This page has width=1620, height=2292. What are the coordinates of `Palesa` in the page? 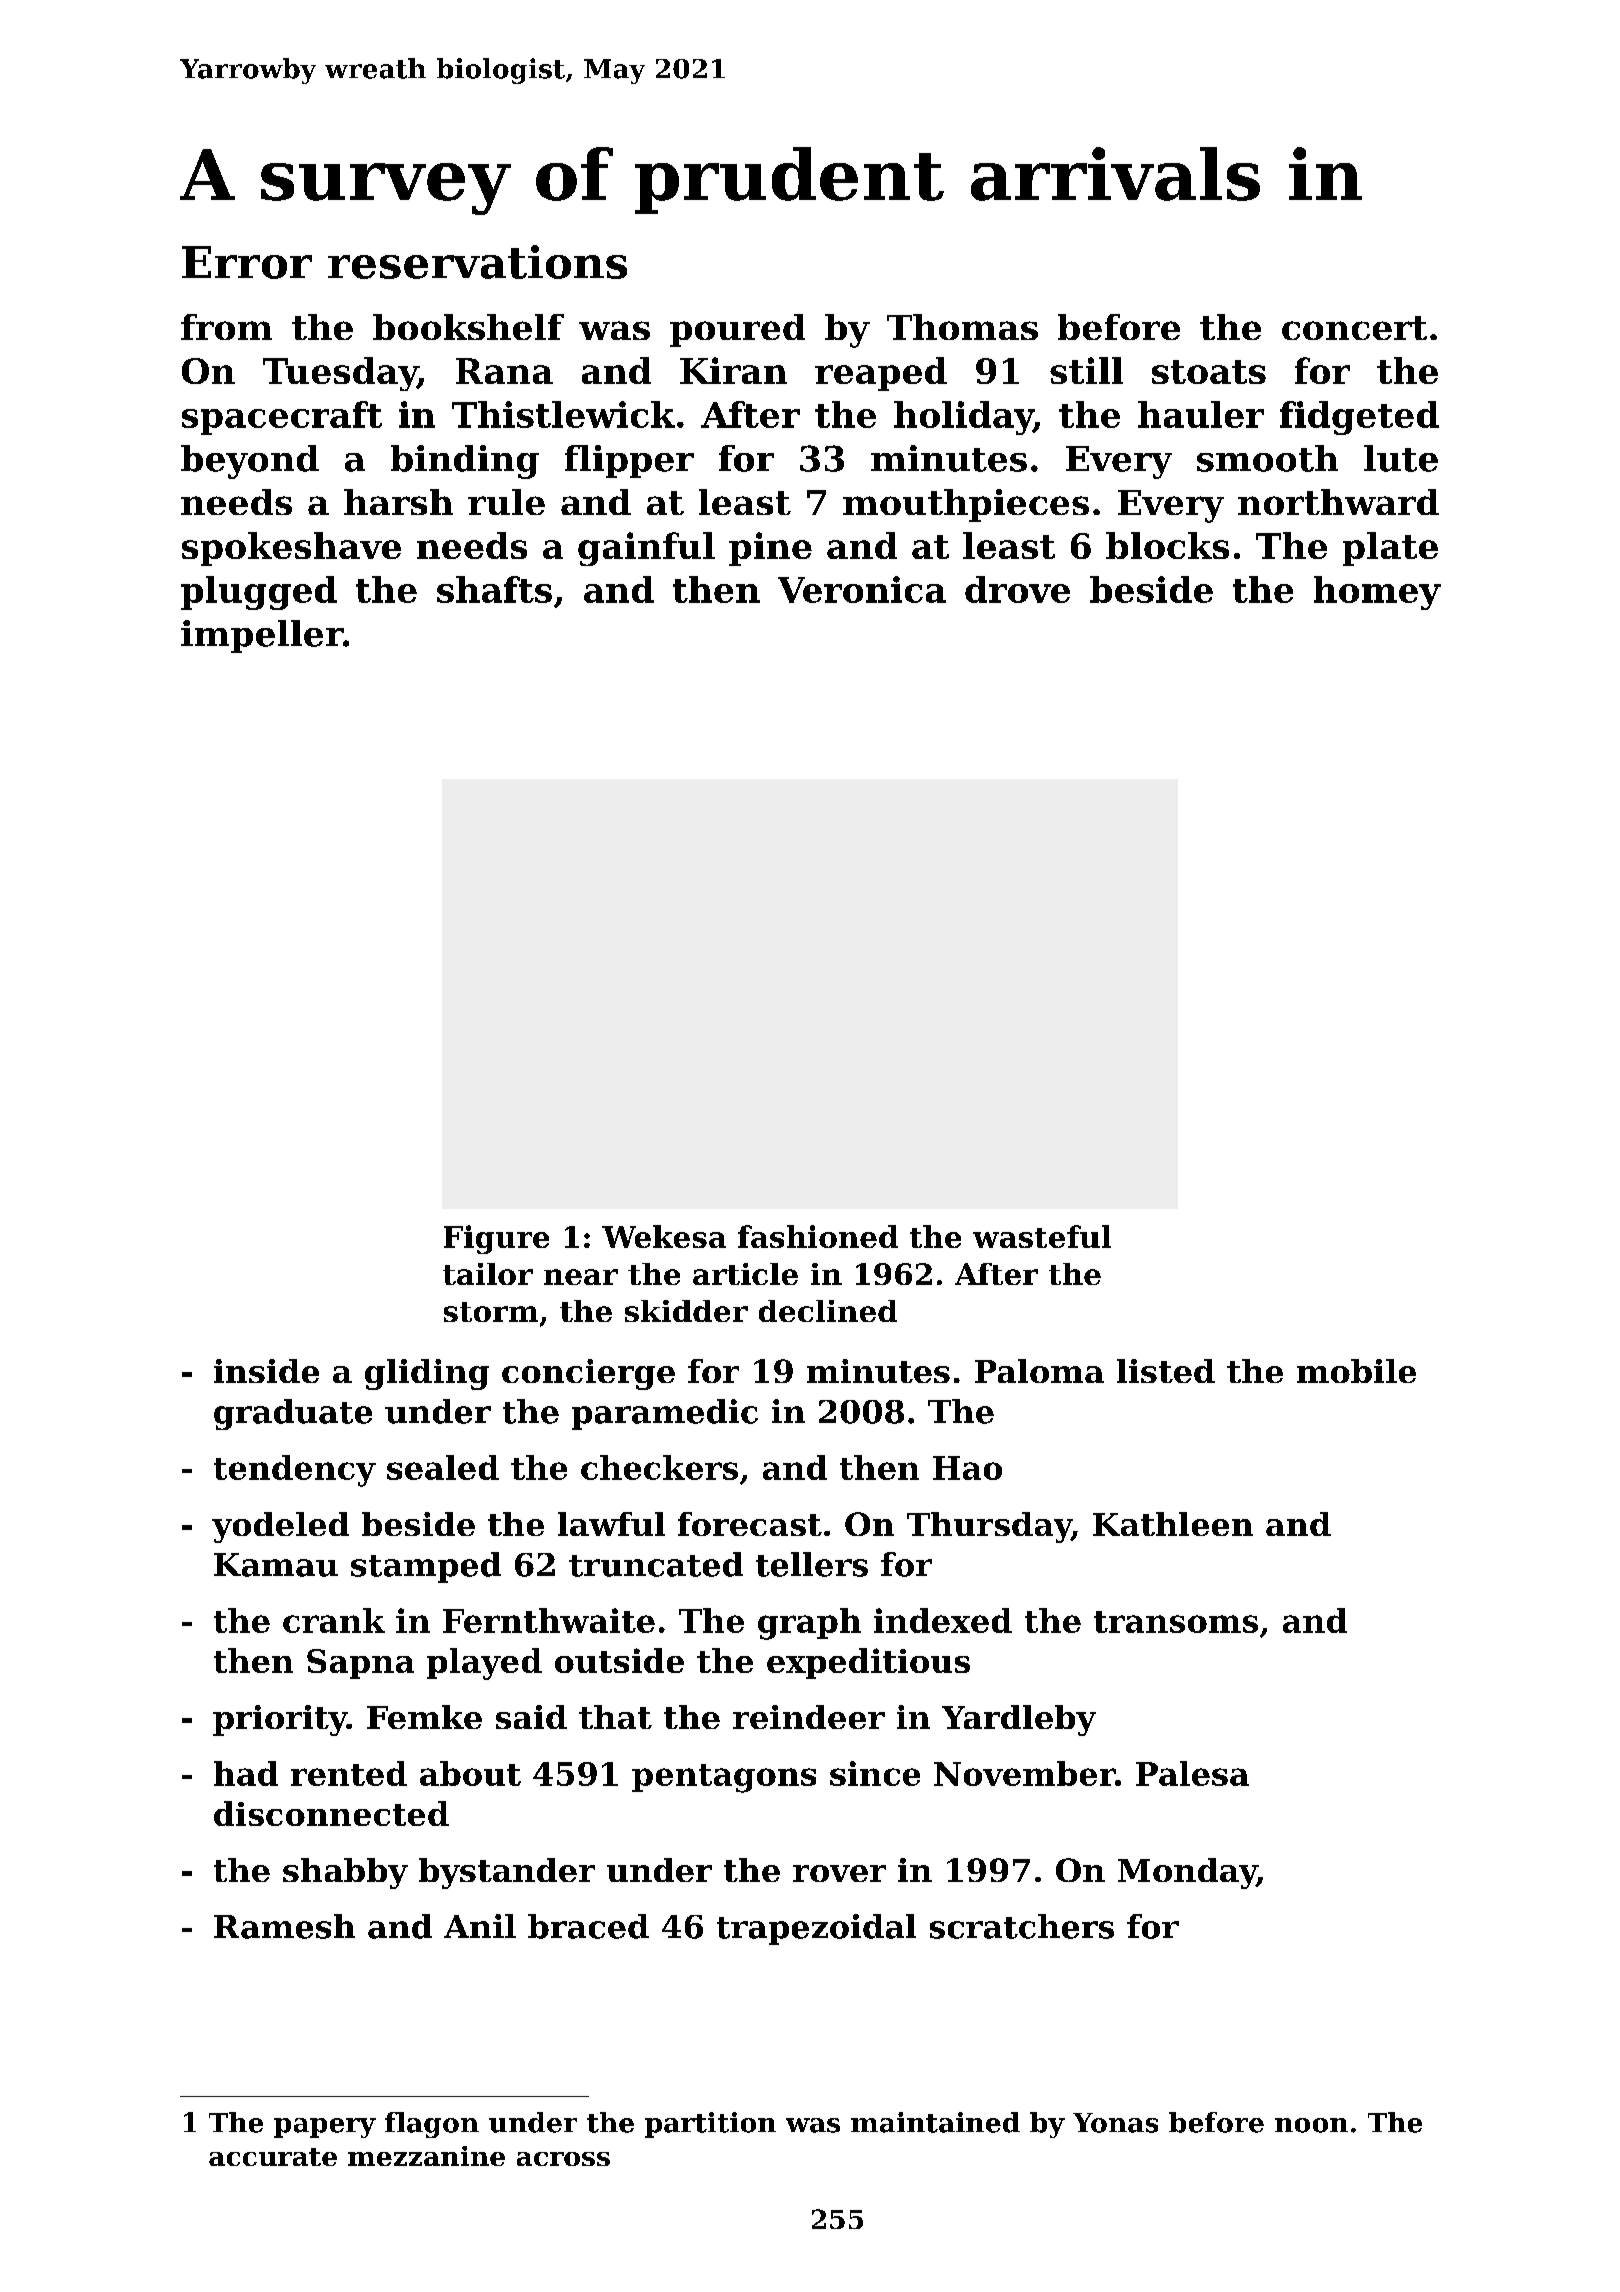 It's located at (1192, 1773).
